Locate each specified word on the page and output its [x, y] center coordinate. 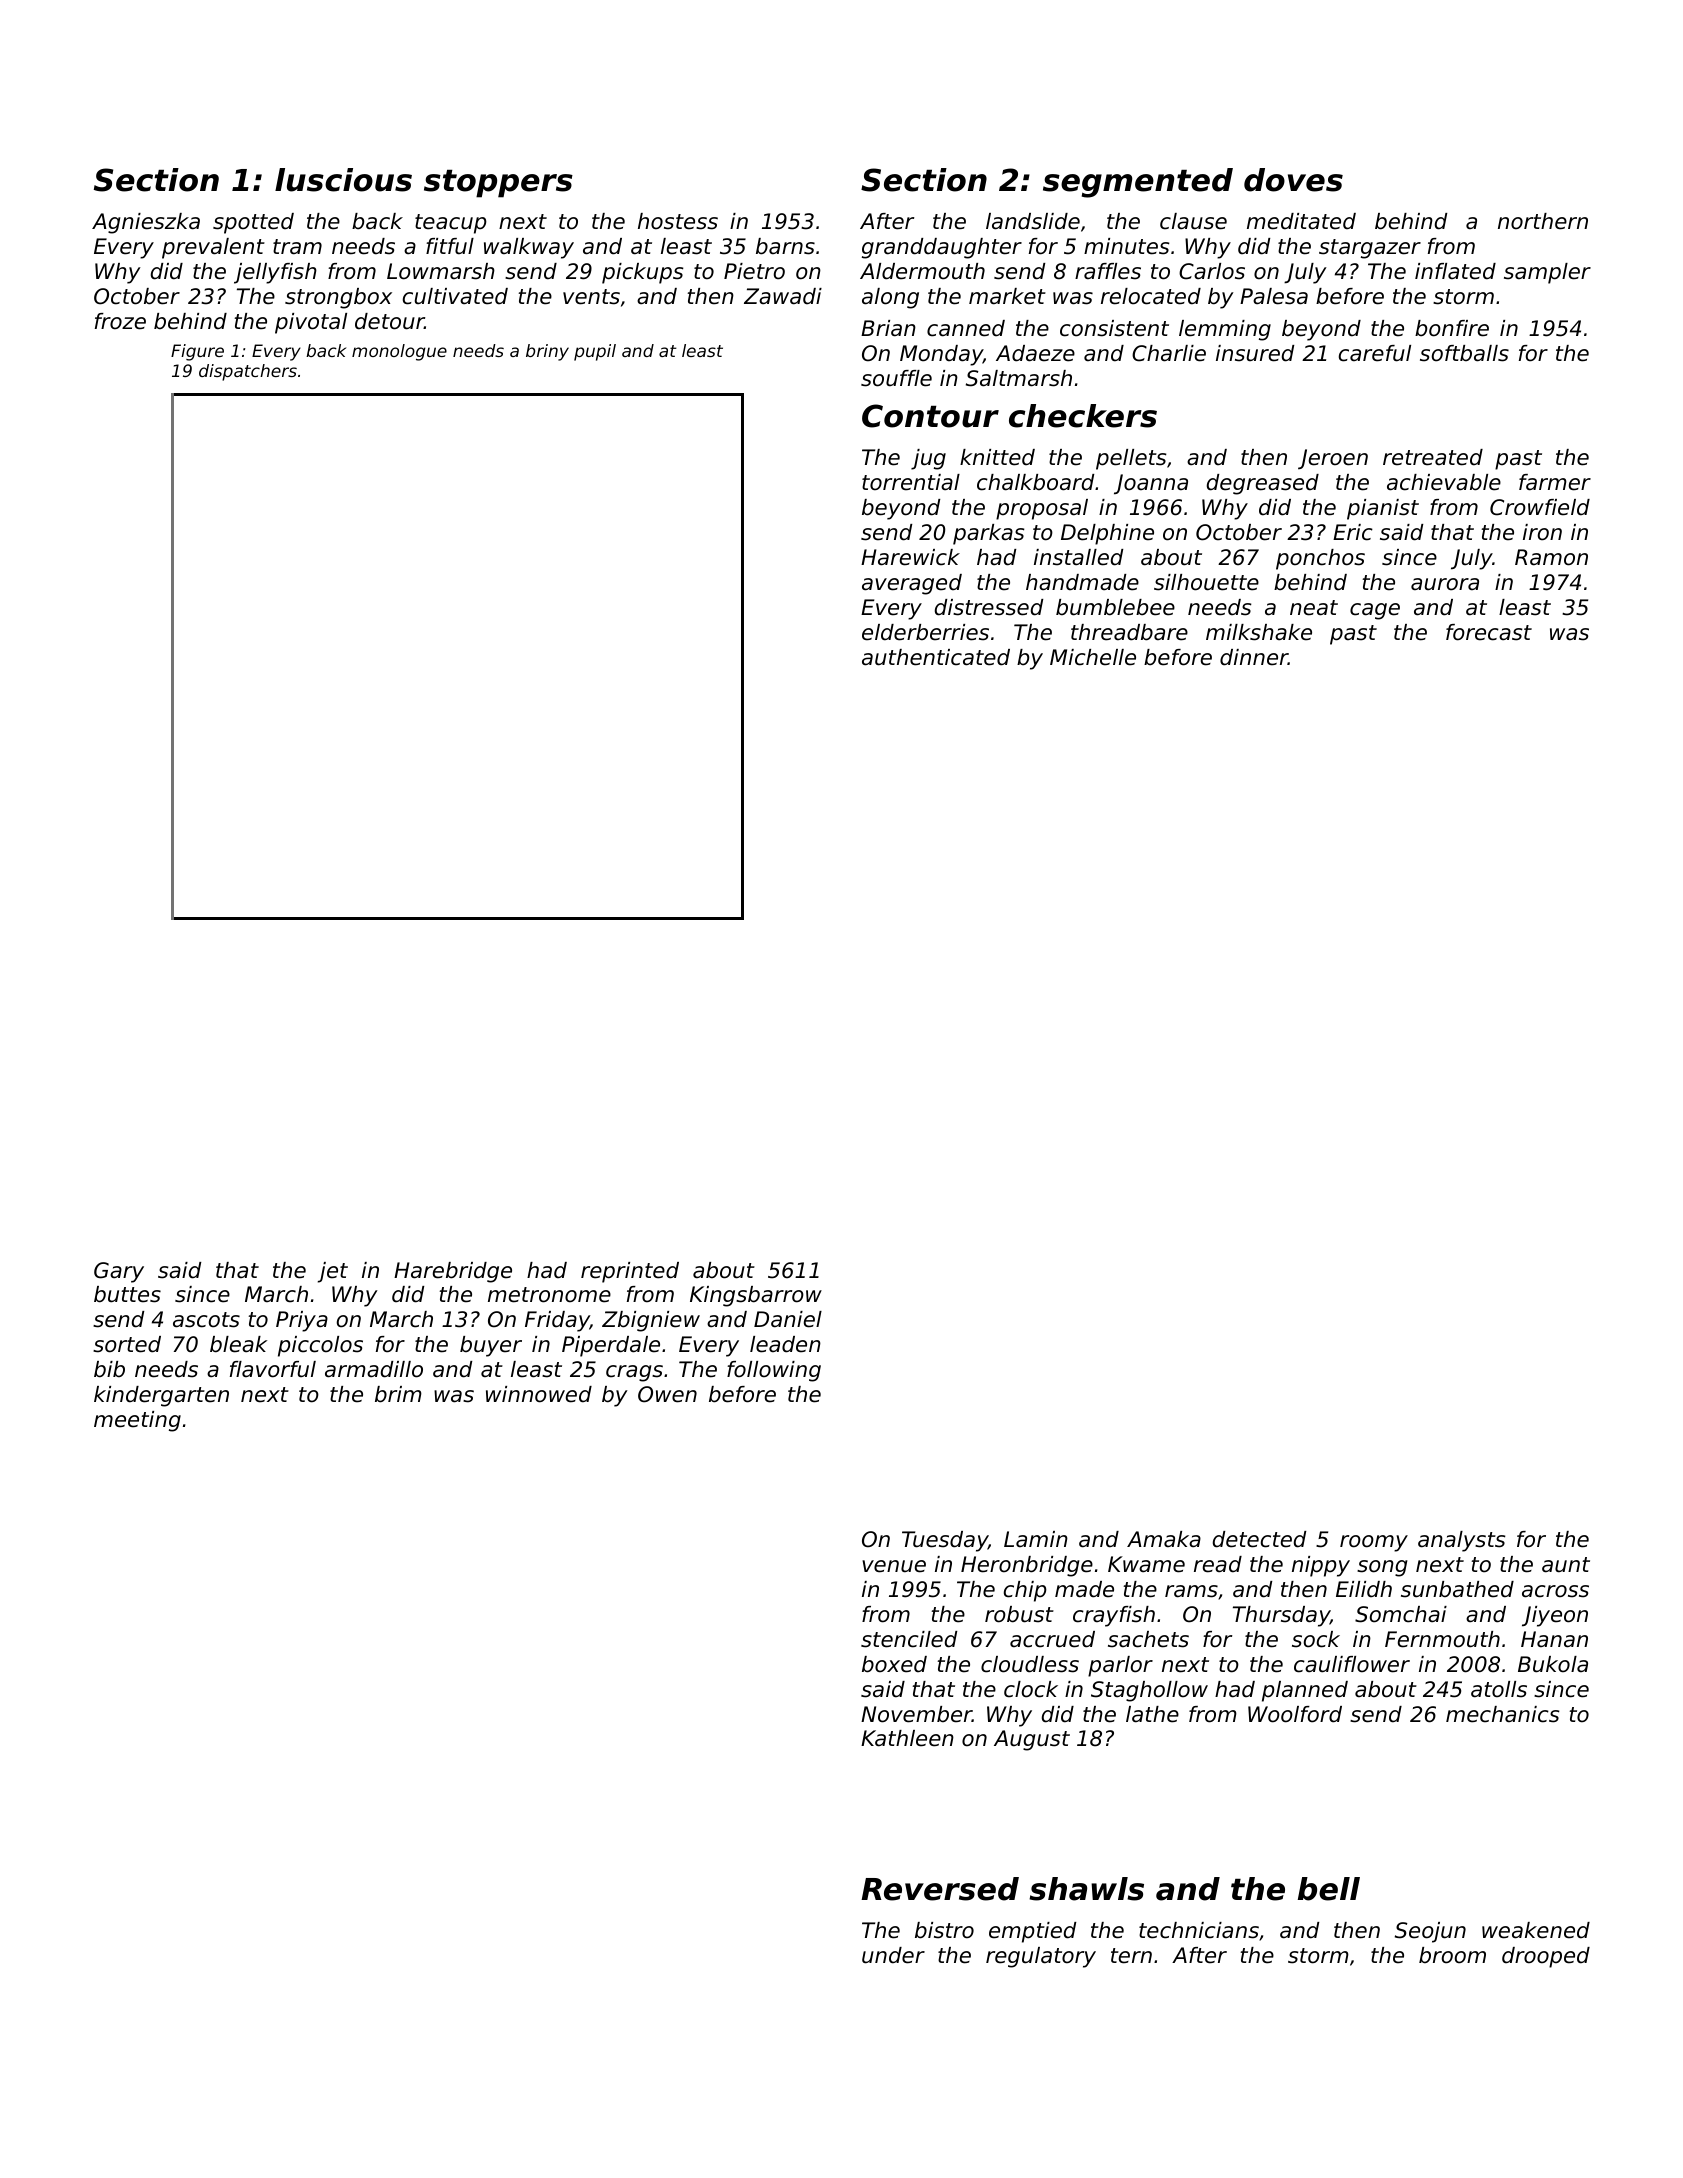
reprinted [630, 1272]
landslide [1033, 221]
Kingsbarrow [756, 1296]
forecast [1489, 632]
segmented [1138, 183]
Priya [302, 1321]
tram [297, 247]
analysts [1461, 1541]
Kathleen [907, 1738]
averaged [912, 584]
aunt [1566, 1565]
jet [333, 1272]
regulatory [1041, 1957]
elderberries [925, 632]
